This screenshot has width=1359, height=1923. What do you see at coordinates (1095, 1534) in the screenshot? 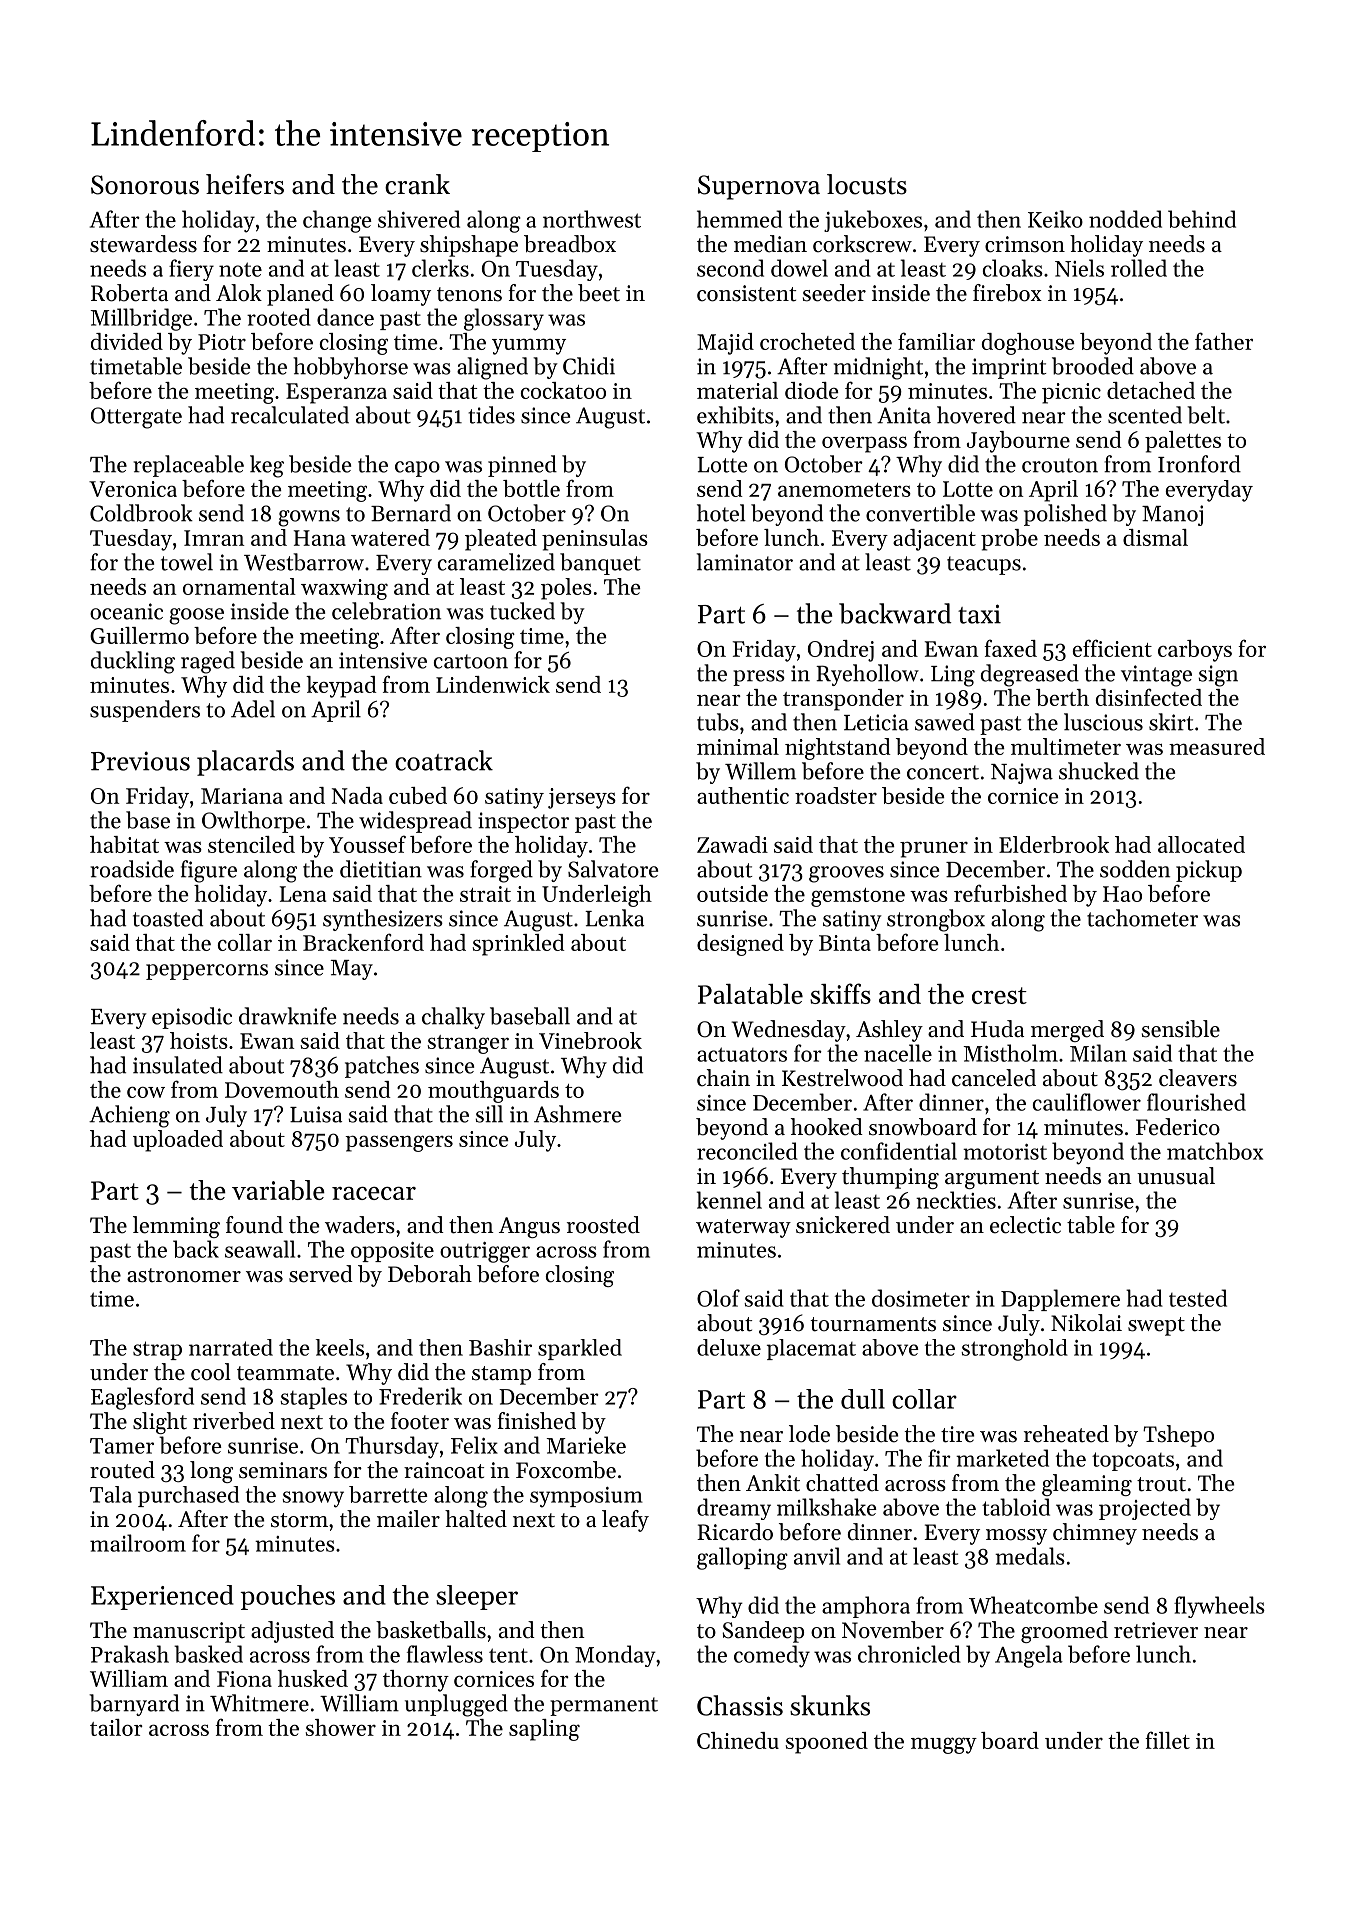
I see `chimney` at bounding box center [1095, 1534].
